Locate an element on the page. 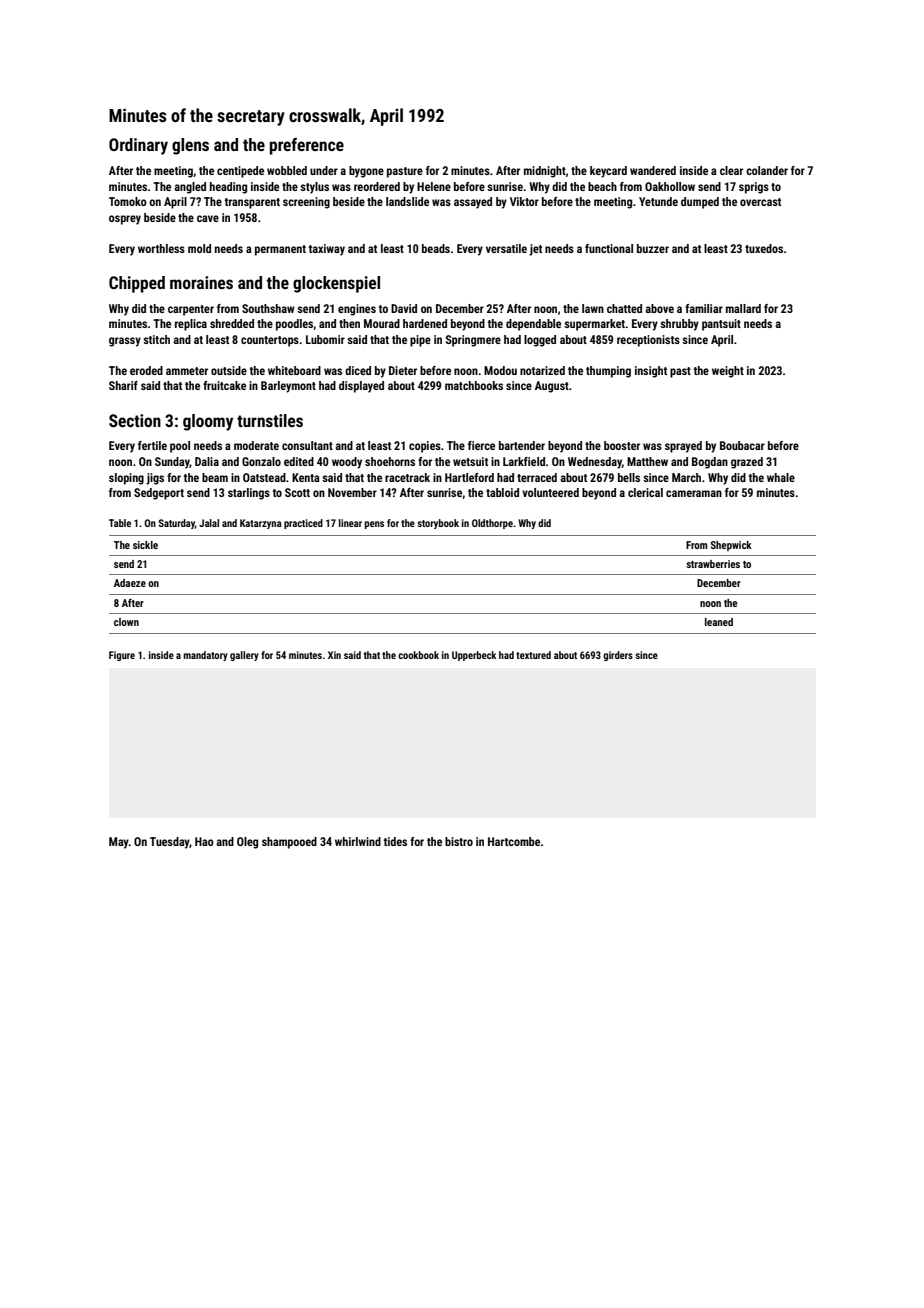 The image size is (924, 1308). preference is located at coordinates (307, 146).
